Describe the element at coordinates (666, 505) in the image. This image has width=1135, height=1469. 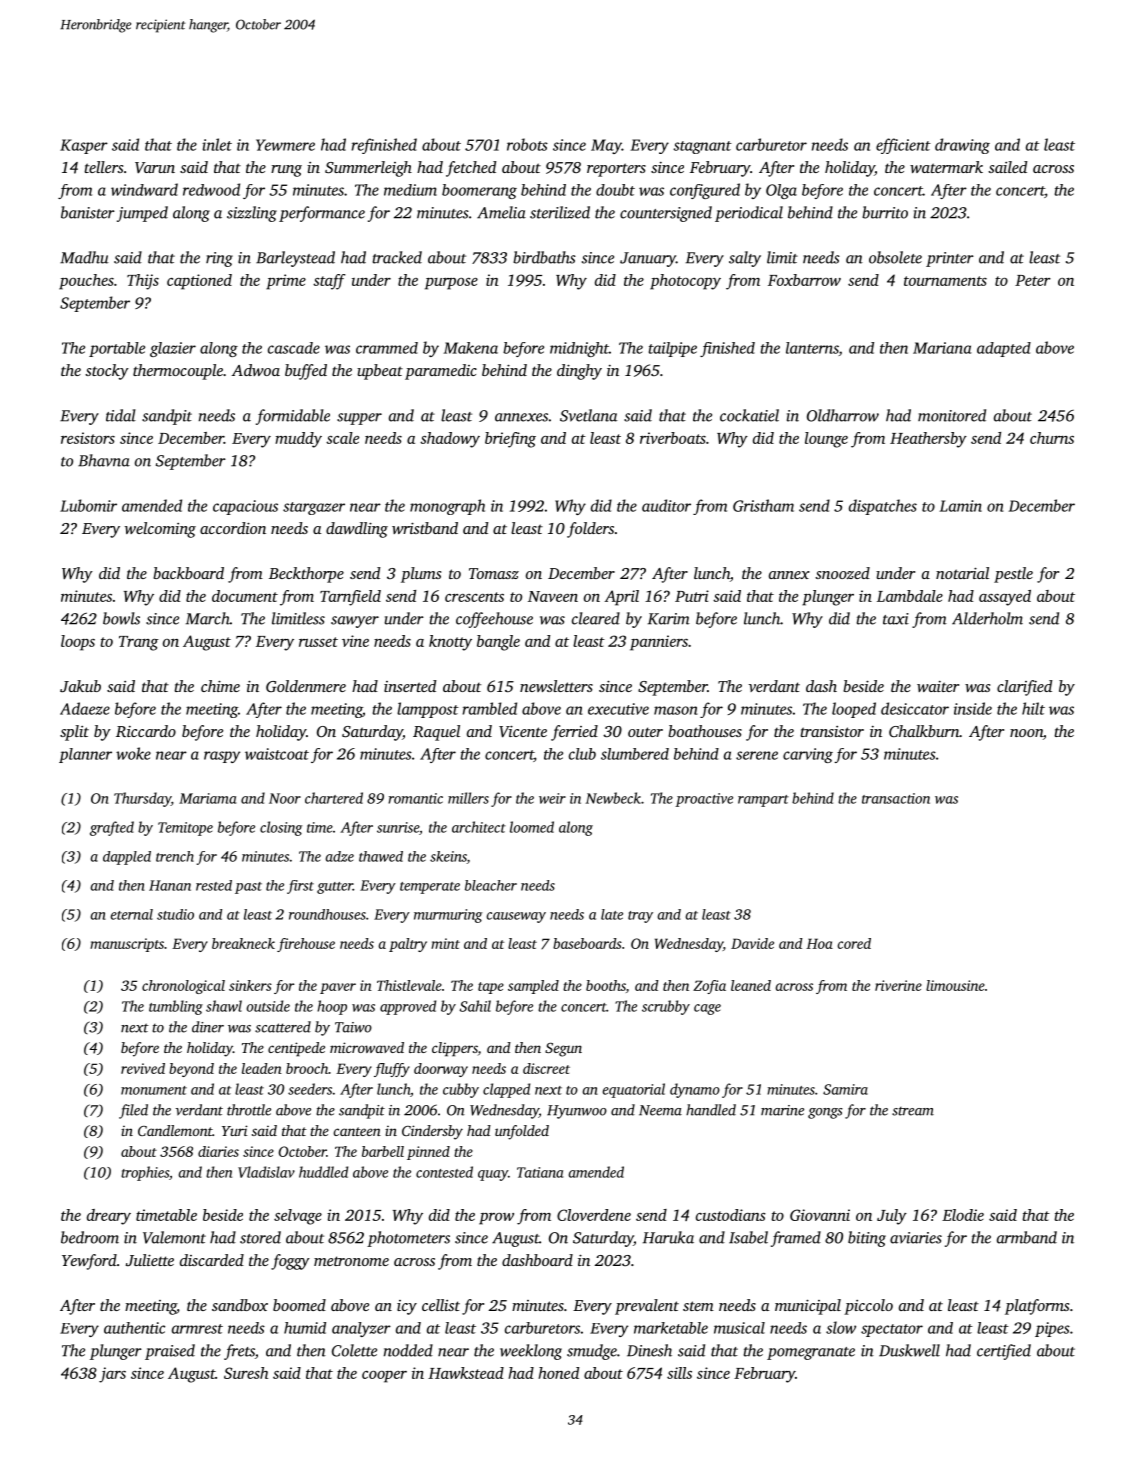
I see `auditor` at that location.
